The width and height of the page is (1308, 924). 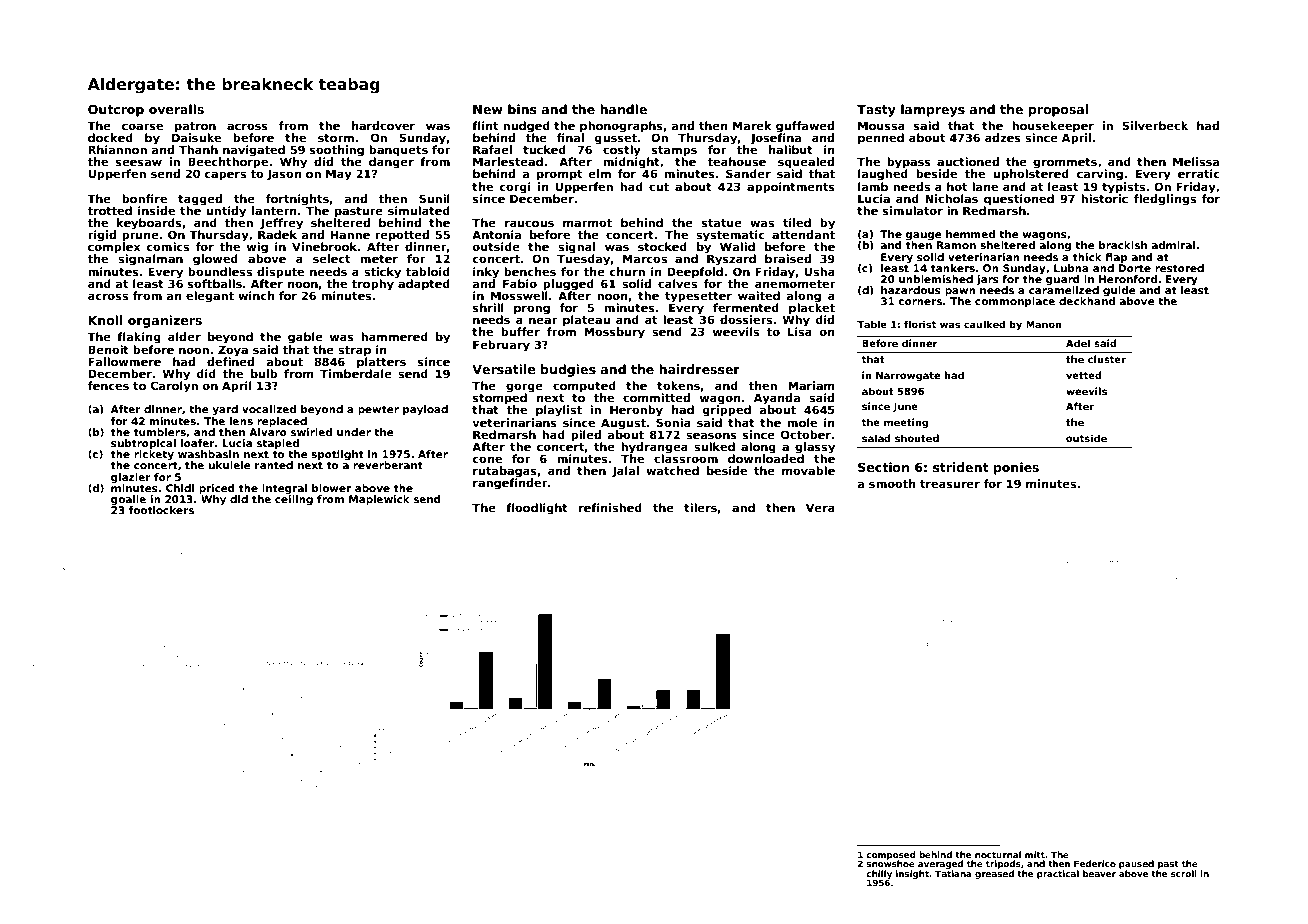 I want to click on chilly, so click(x=879, y=874).
